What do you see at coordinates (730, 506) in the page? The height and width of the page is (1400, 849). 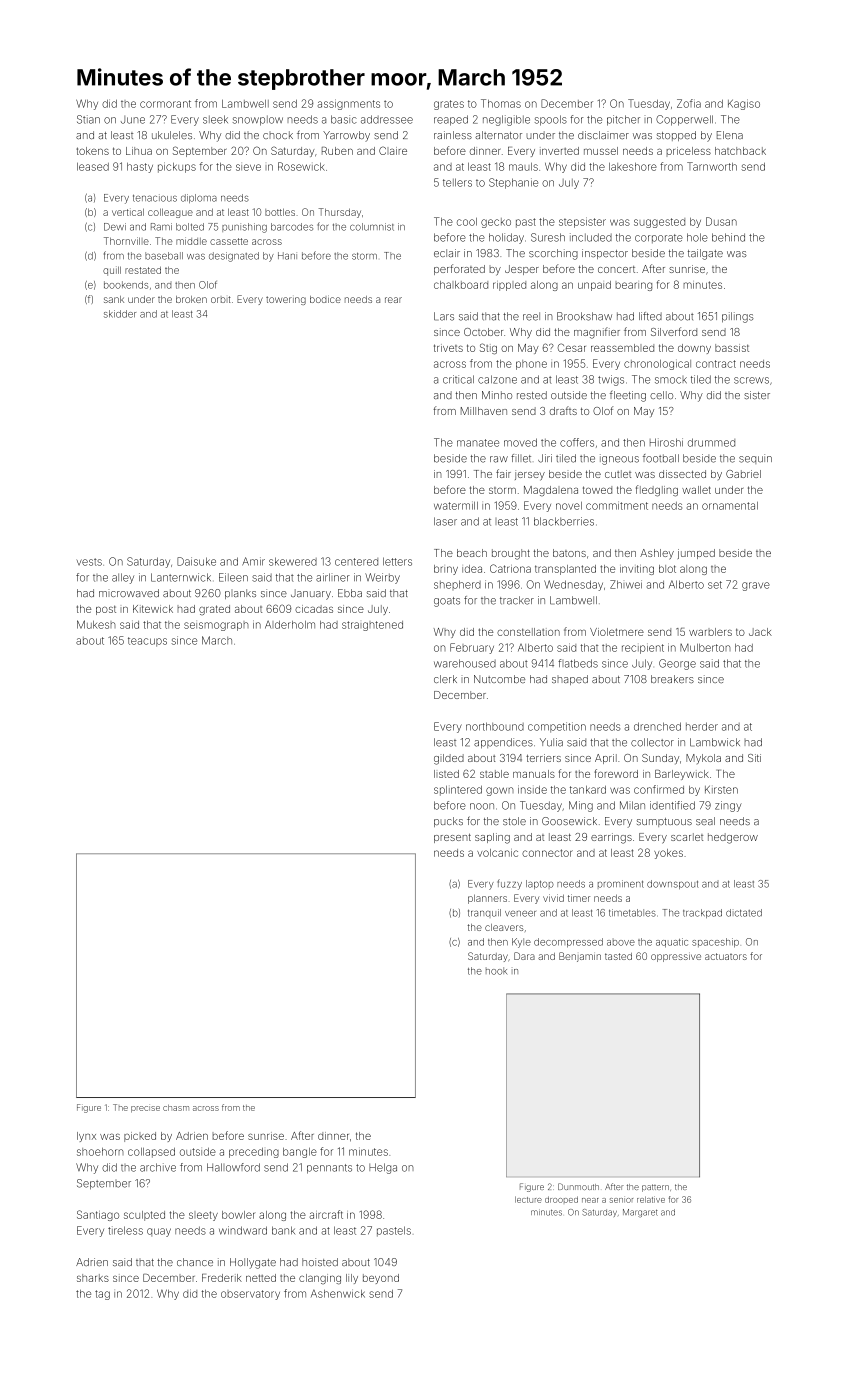 I see `ornamental` at bounding box center [730, 506].
